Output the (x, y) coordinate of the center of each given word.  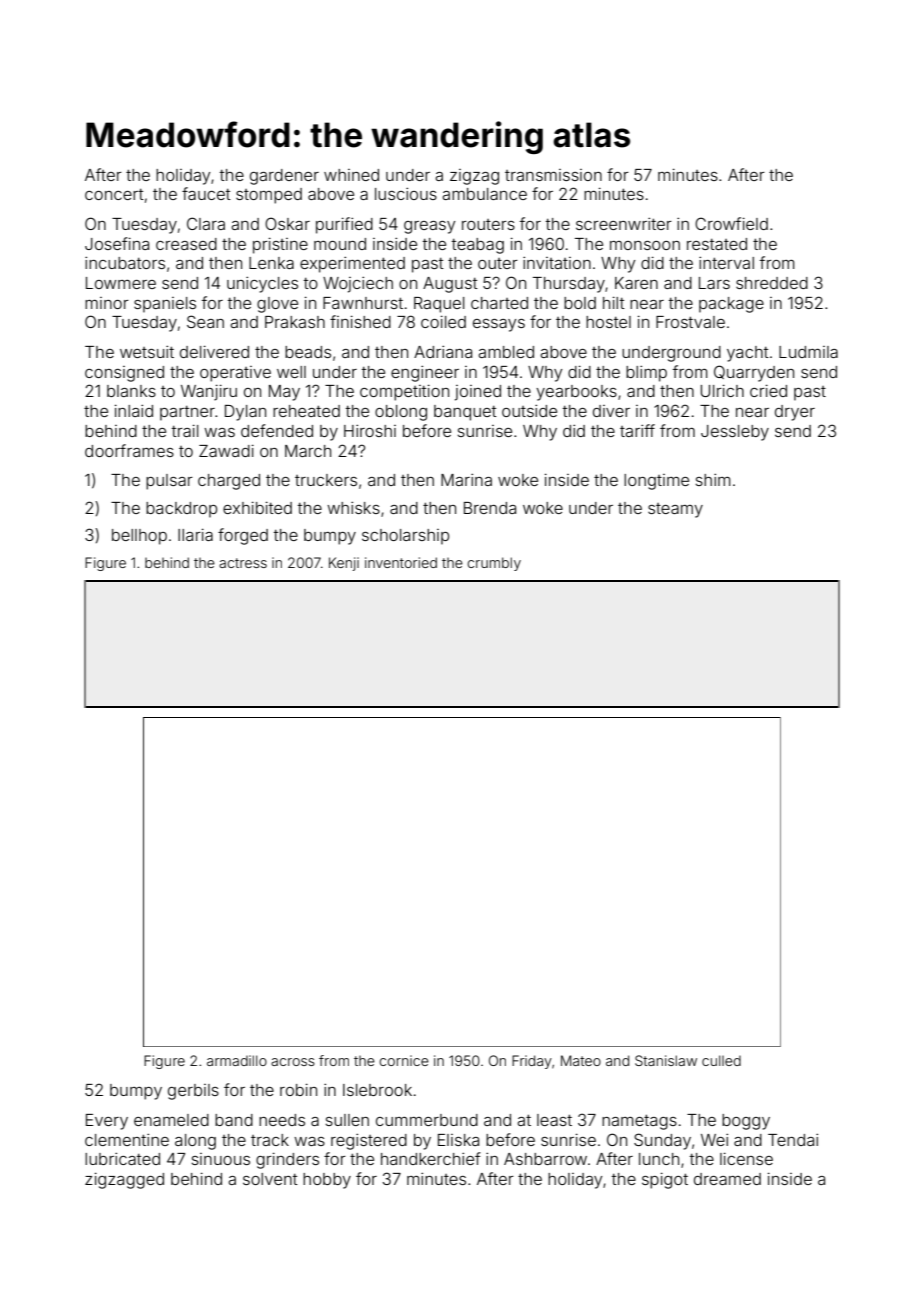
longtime (656, 482)
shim (713, 479)
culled (721, 1060)
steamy (675, 510)
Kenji (344, 564)
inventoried (401, 562)
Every (107, 1122)
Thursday (569, 285)
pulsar (169, 482)
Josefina (117, 243)
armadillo (237, 1060)
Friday (532, 1062)
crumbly (494, 564)
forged (243, 536)
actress (243, 563)
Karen (636, 283)
